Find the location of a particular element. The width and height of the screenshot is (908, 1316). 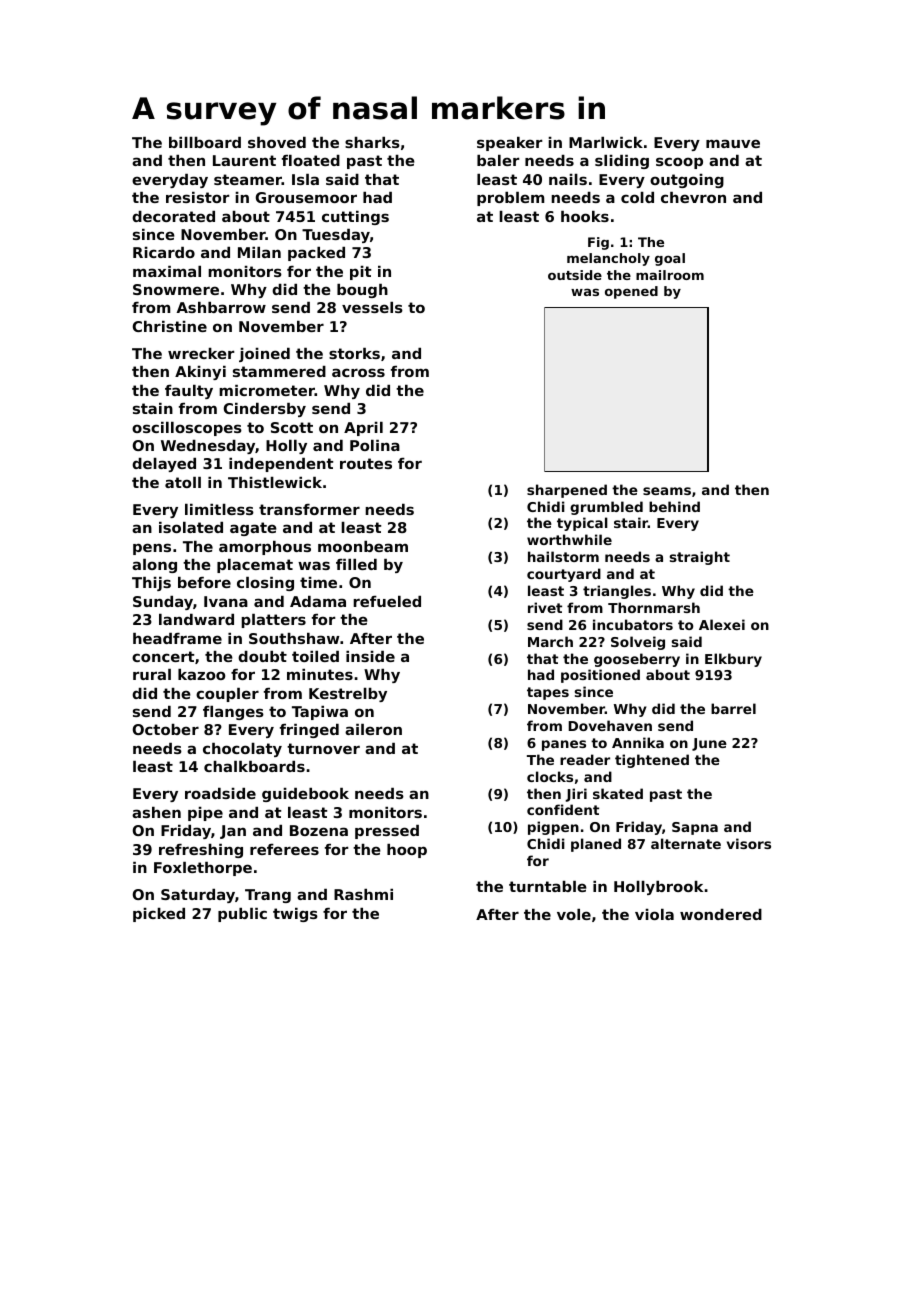

picked is located at coordinates (159, 915).
